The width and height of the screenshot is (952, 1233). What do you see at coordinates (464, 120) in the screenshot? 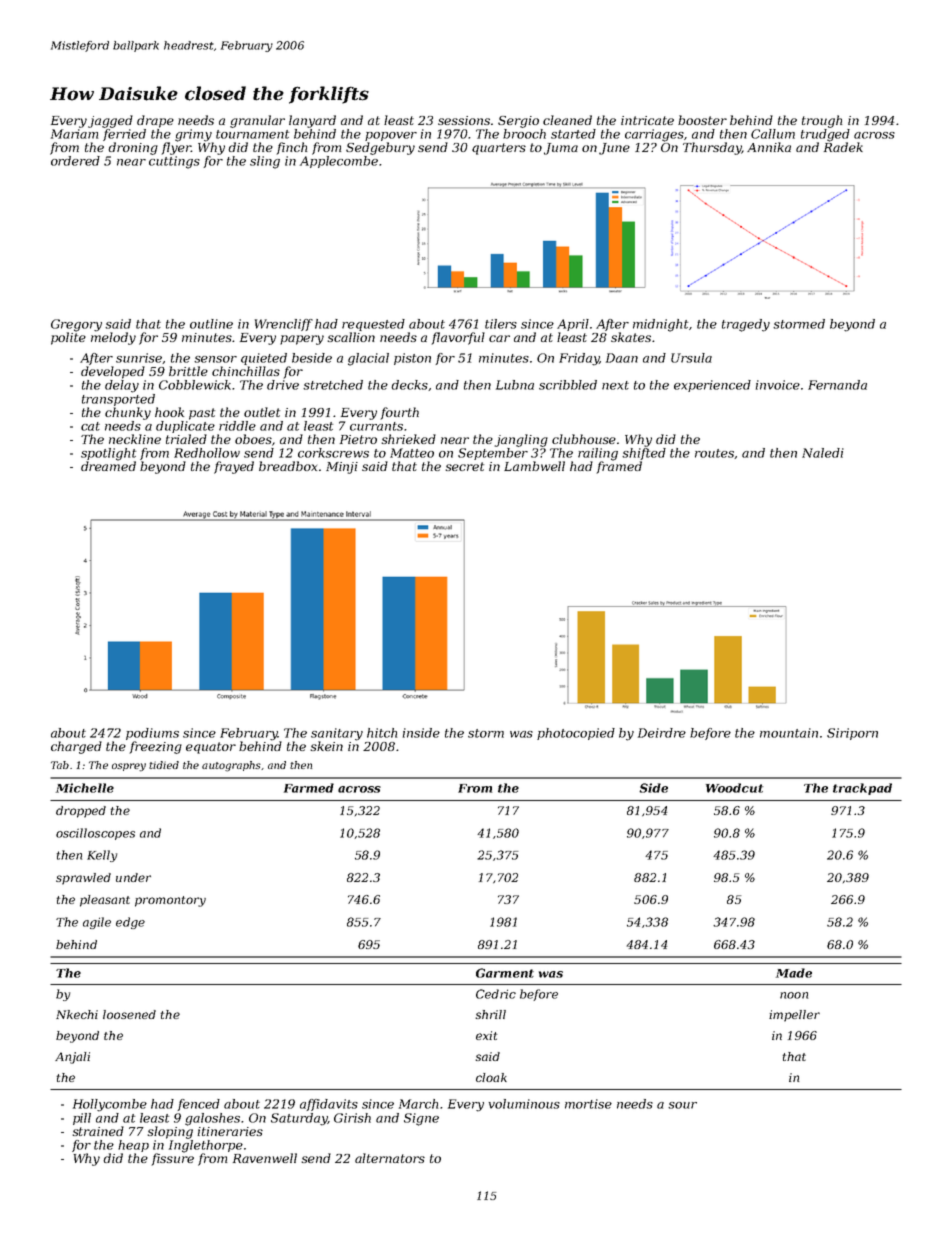
I see `sessions` at bounding box center [464, 120].
